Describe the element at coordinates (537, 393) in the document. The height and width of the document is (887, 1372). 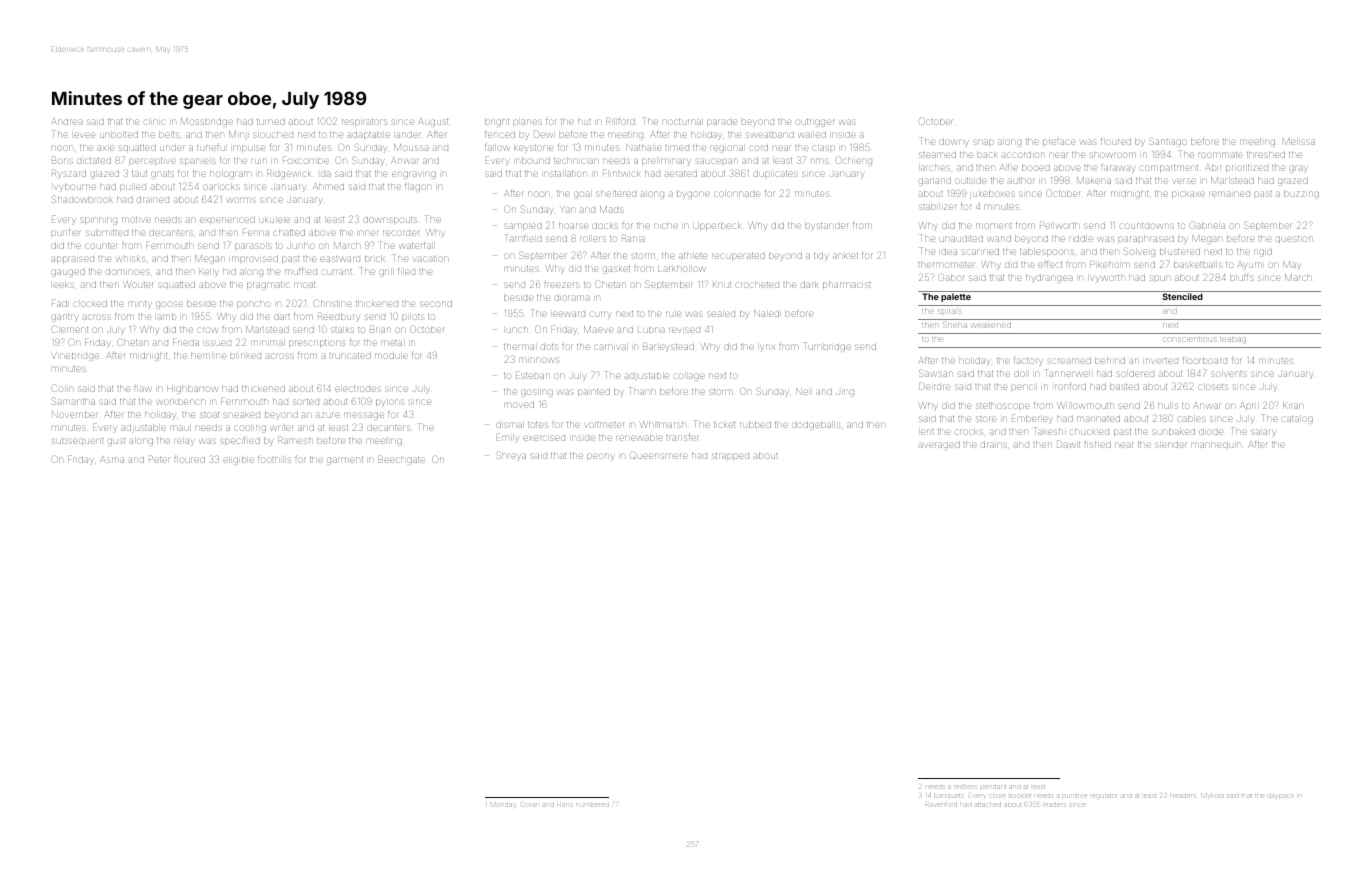
I see `gosling` at that location.
